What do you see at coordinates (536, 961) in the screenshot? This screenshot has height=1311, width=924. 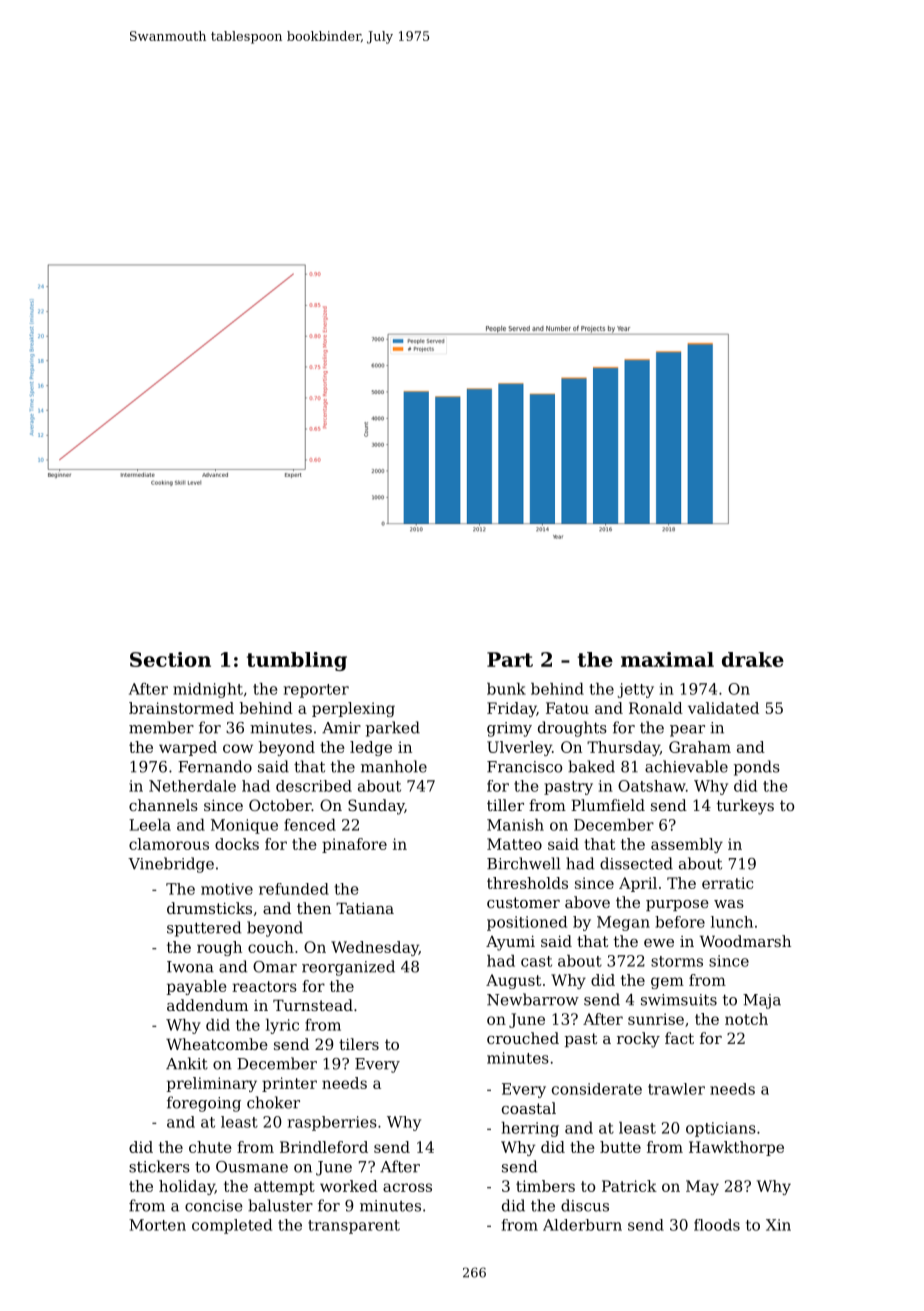 I see `cast` at bounding box center [536, 961].
